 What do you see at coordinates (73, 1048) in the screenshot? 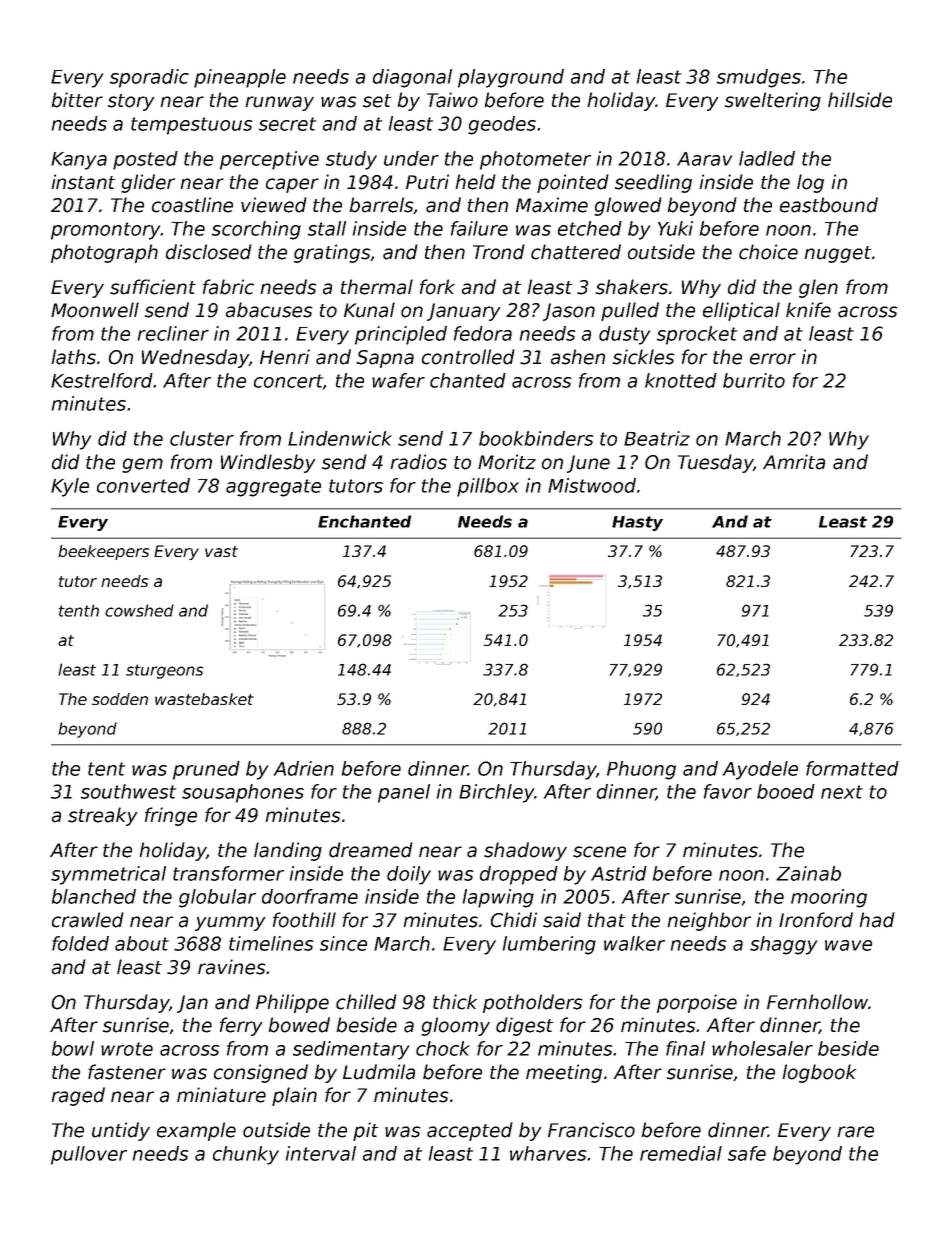
I see `bowl` at bounding box center [73, 1048].
